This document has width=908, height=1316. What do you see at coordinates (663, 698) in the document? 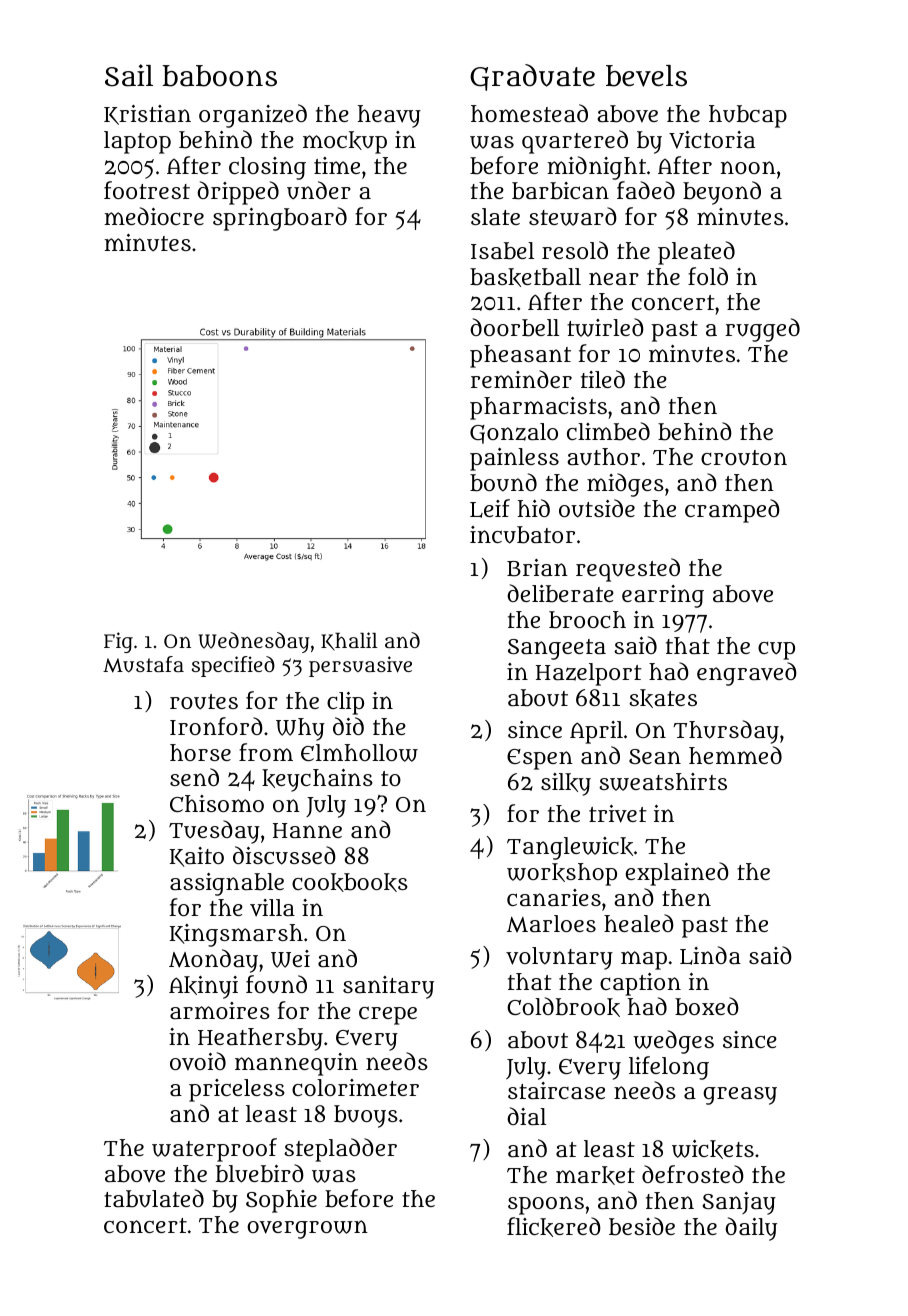
I see `skates` at bounding box center [663, 698].
